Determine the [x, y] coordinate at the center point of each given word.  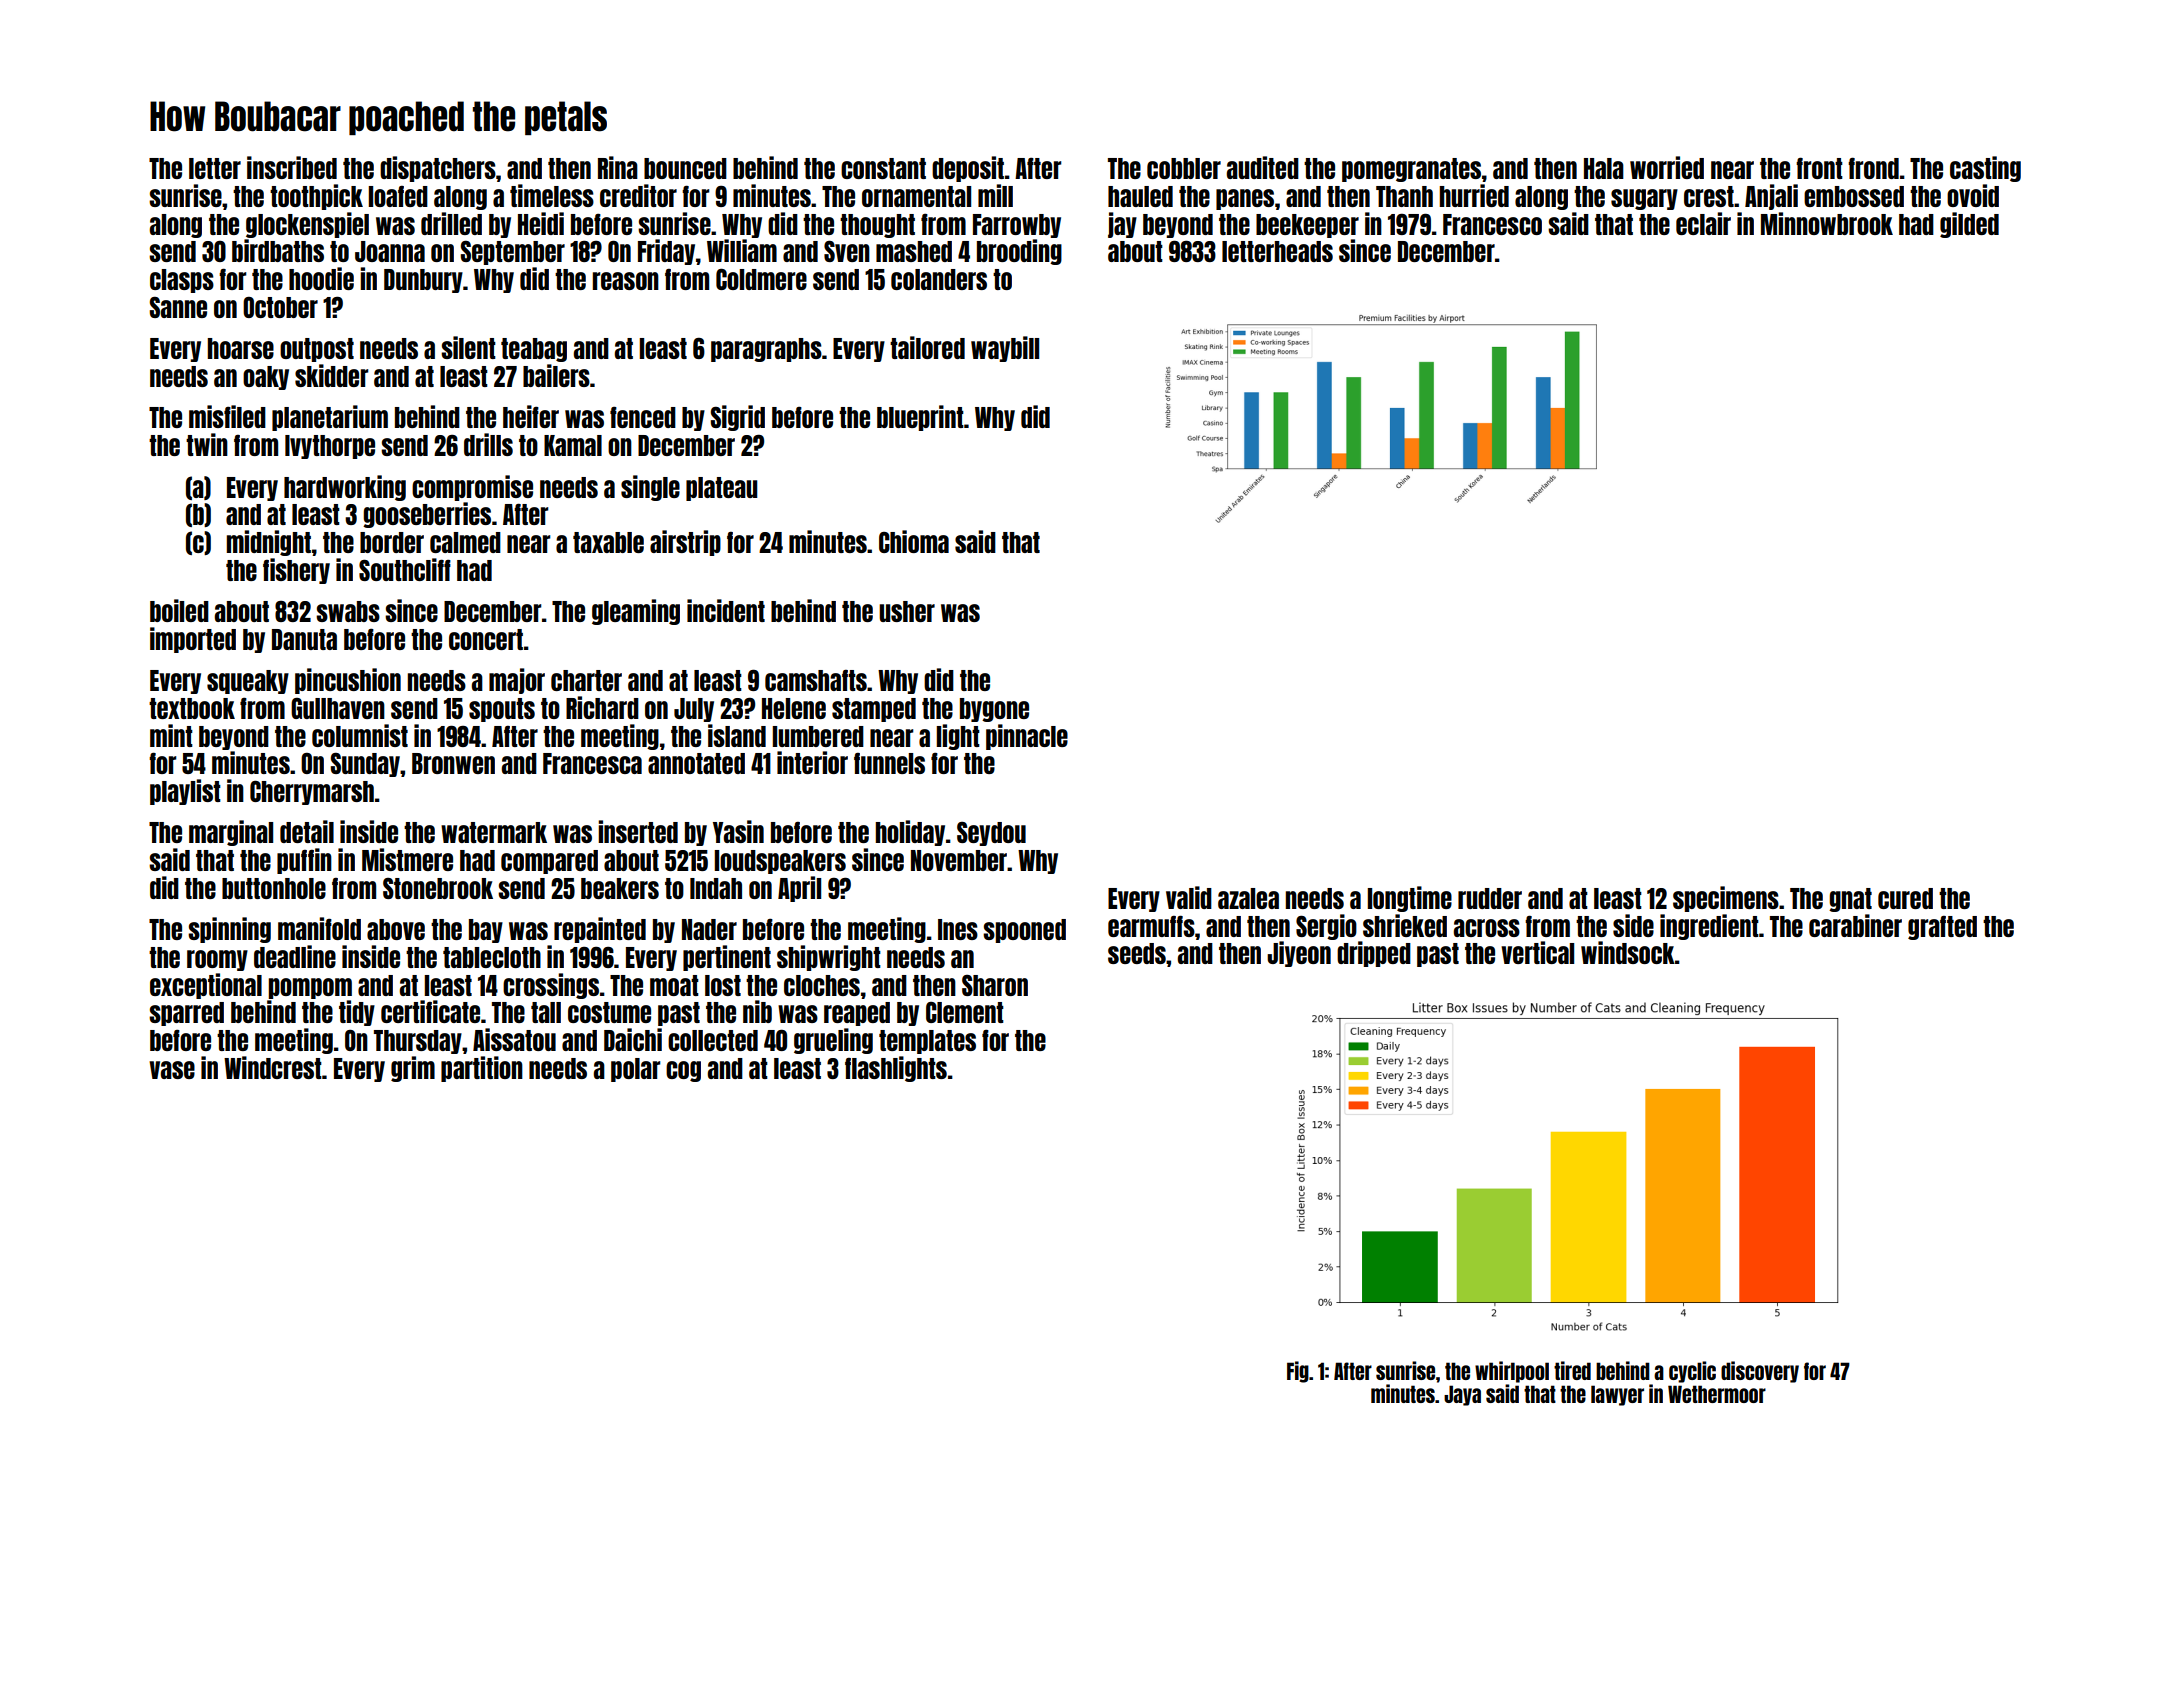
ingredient [1709, 927]
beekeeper [1307, 226]
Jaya [1462, 1395]
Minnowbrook [1827, 223]
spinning [229, 930]
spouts [502, 710]
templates [927, 1042]
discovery [1760, 1372]
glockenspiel [307, 225]
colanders [939, 279]
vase [172, 1070]
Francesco [1492, 224]
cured [1905, 898]
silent [468, 347]
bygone [994, 710]
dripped [1374, 954]
